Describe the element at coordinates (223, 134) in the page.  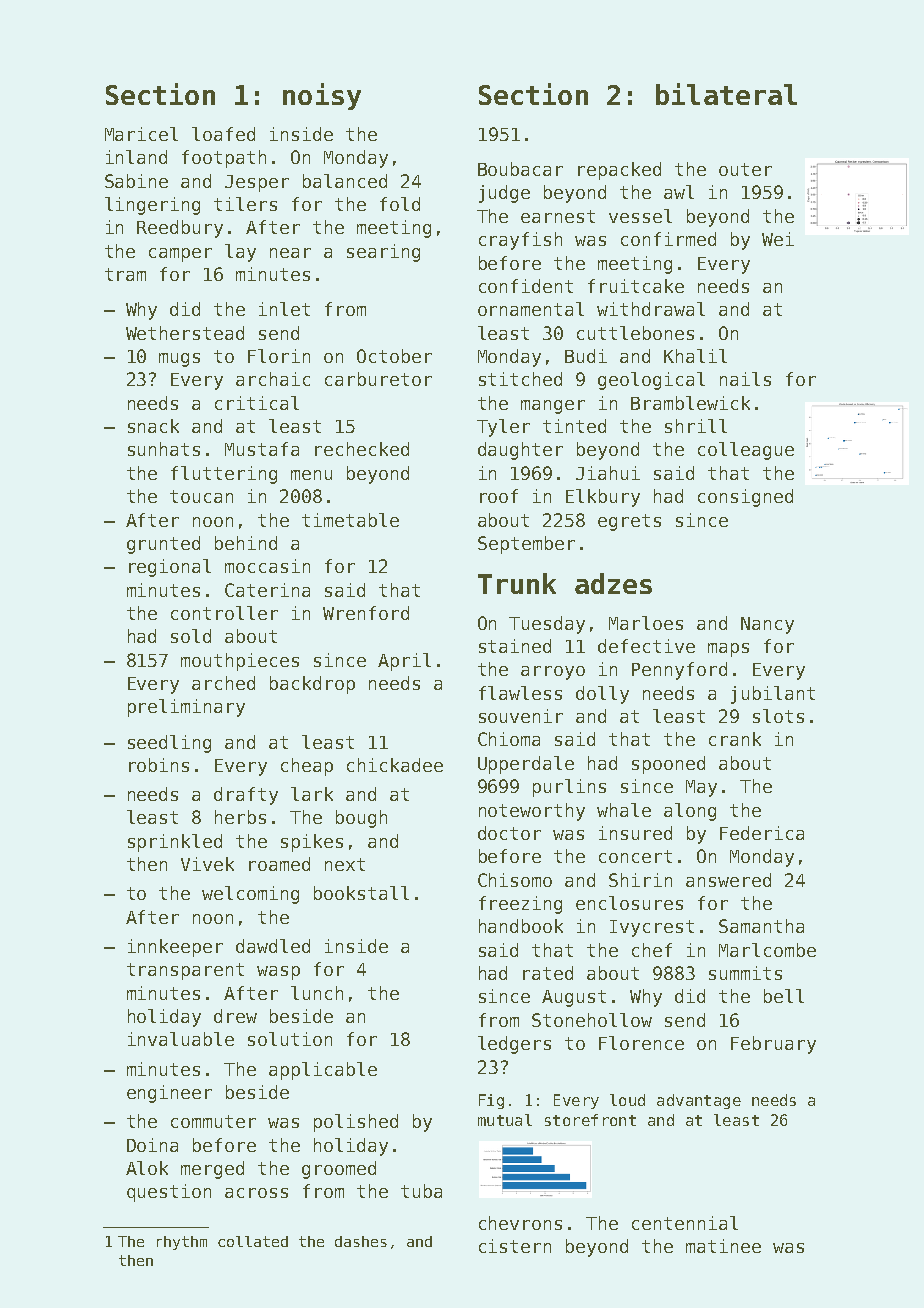
I see `loafed` at that location.
